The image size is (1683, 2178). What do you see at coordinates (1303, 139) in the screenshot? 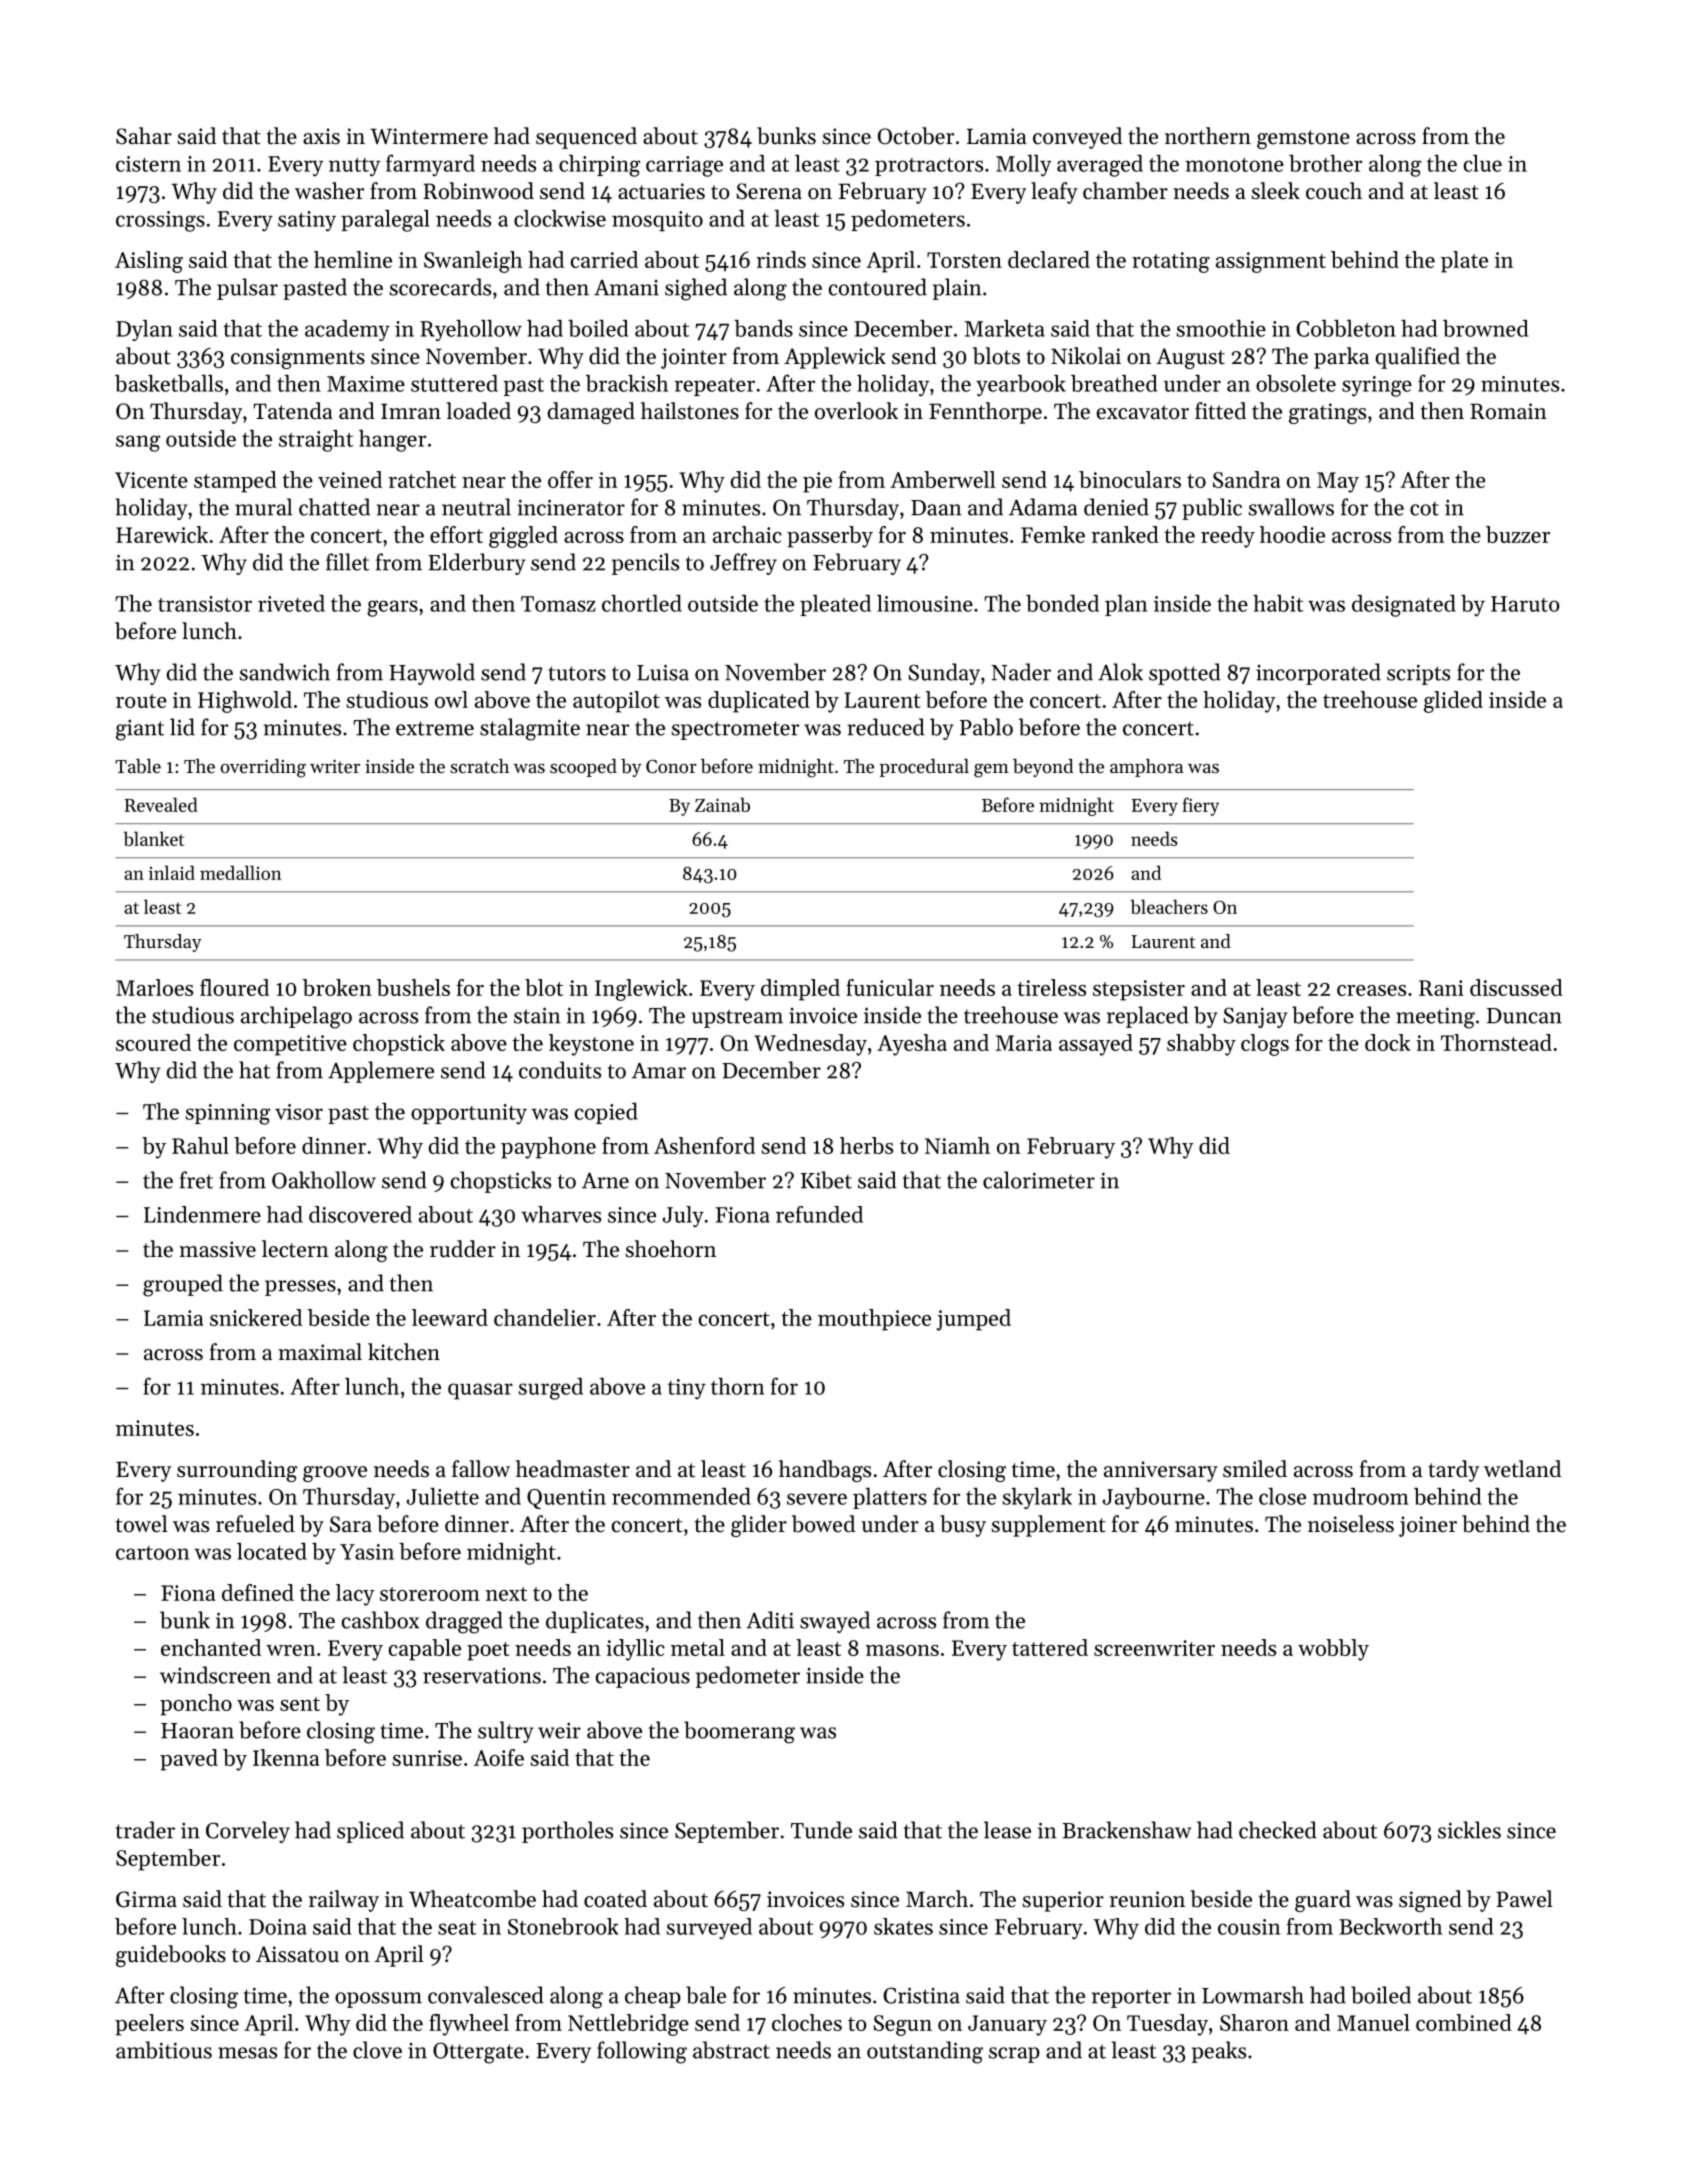
I see `gemstone` at bounding box center [1303, 139].
